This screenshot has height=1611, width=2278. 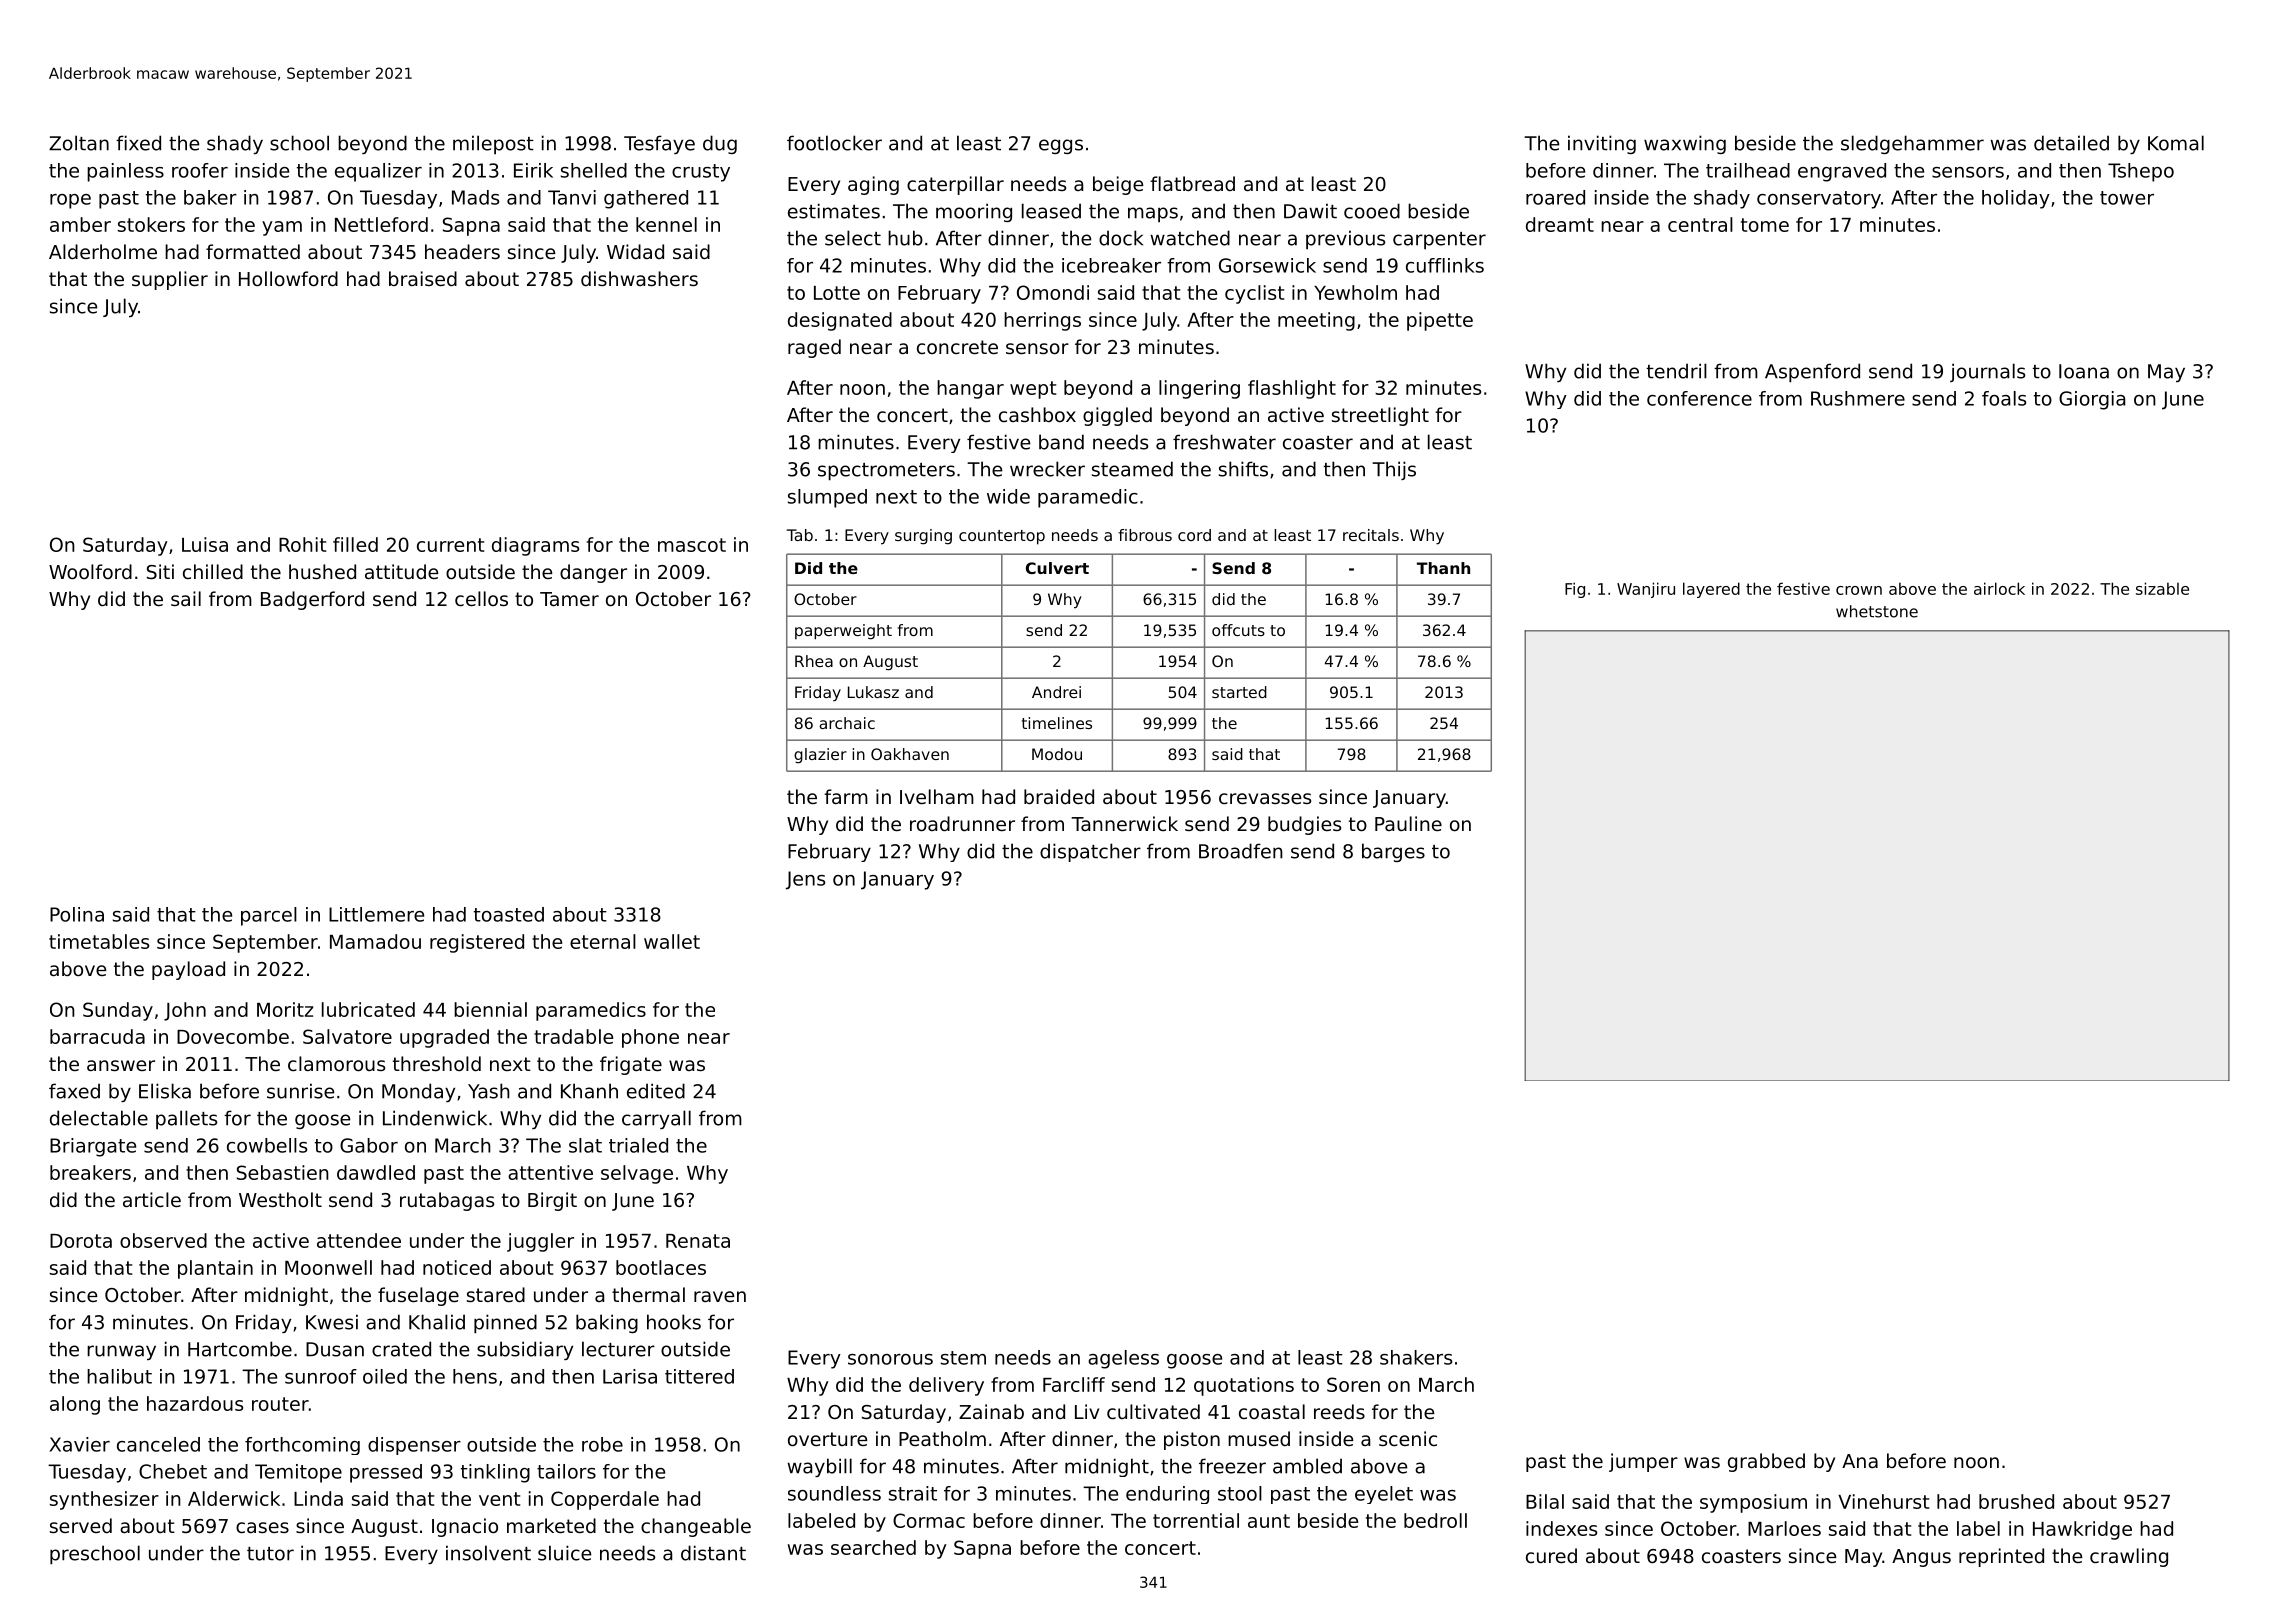 What do you see at coordinates (1440, 321) in the screenshot?
I see `pipette` at bounding box center [1440, 321].
